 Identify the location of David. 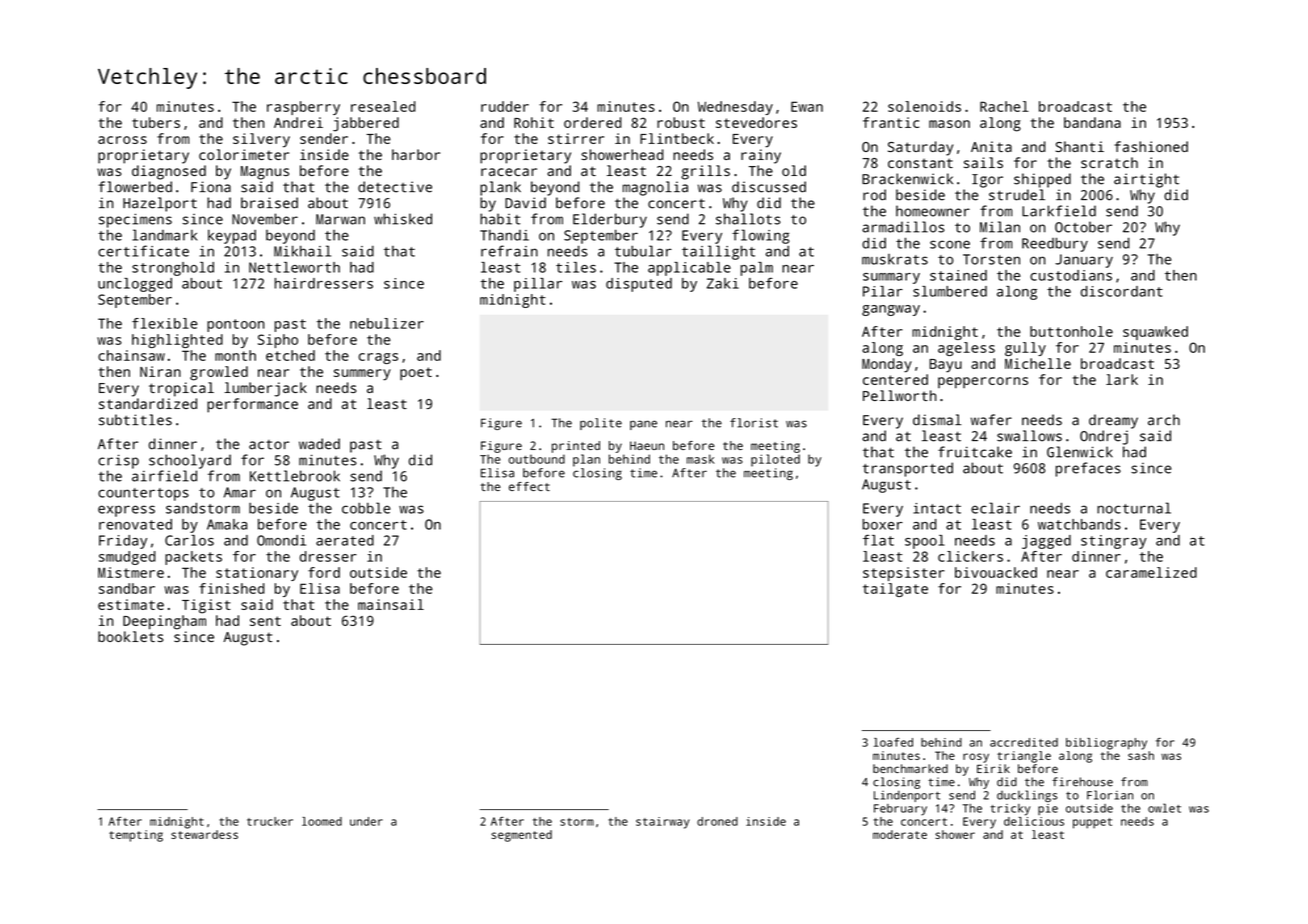
(525, 203).
